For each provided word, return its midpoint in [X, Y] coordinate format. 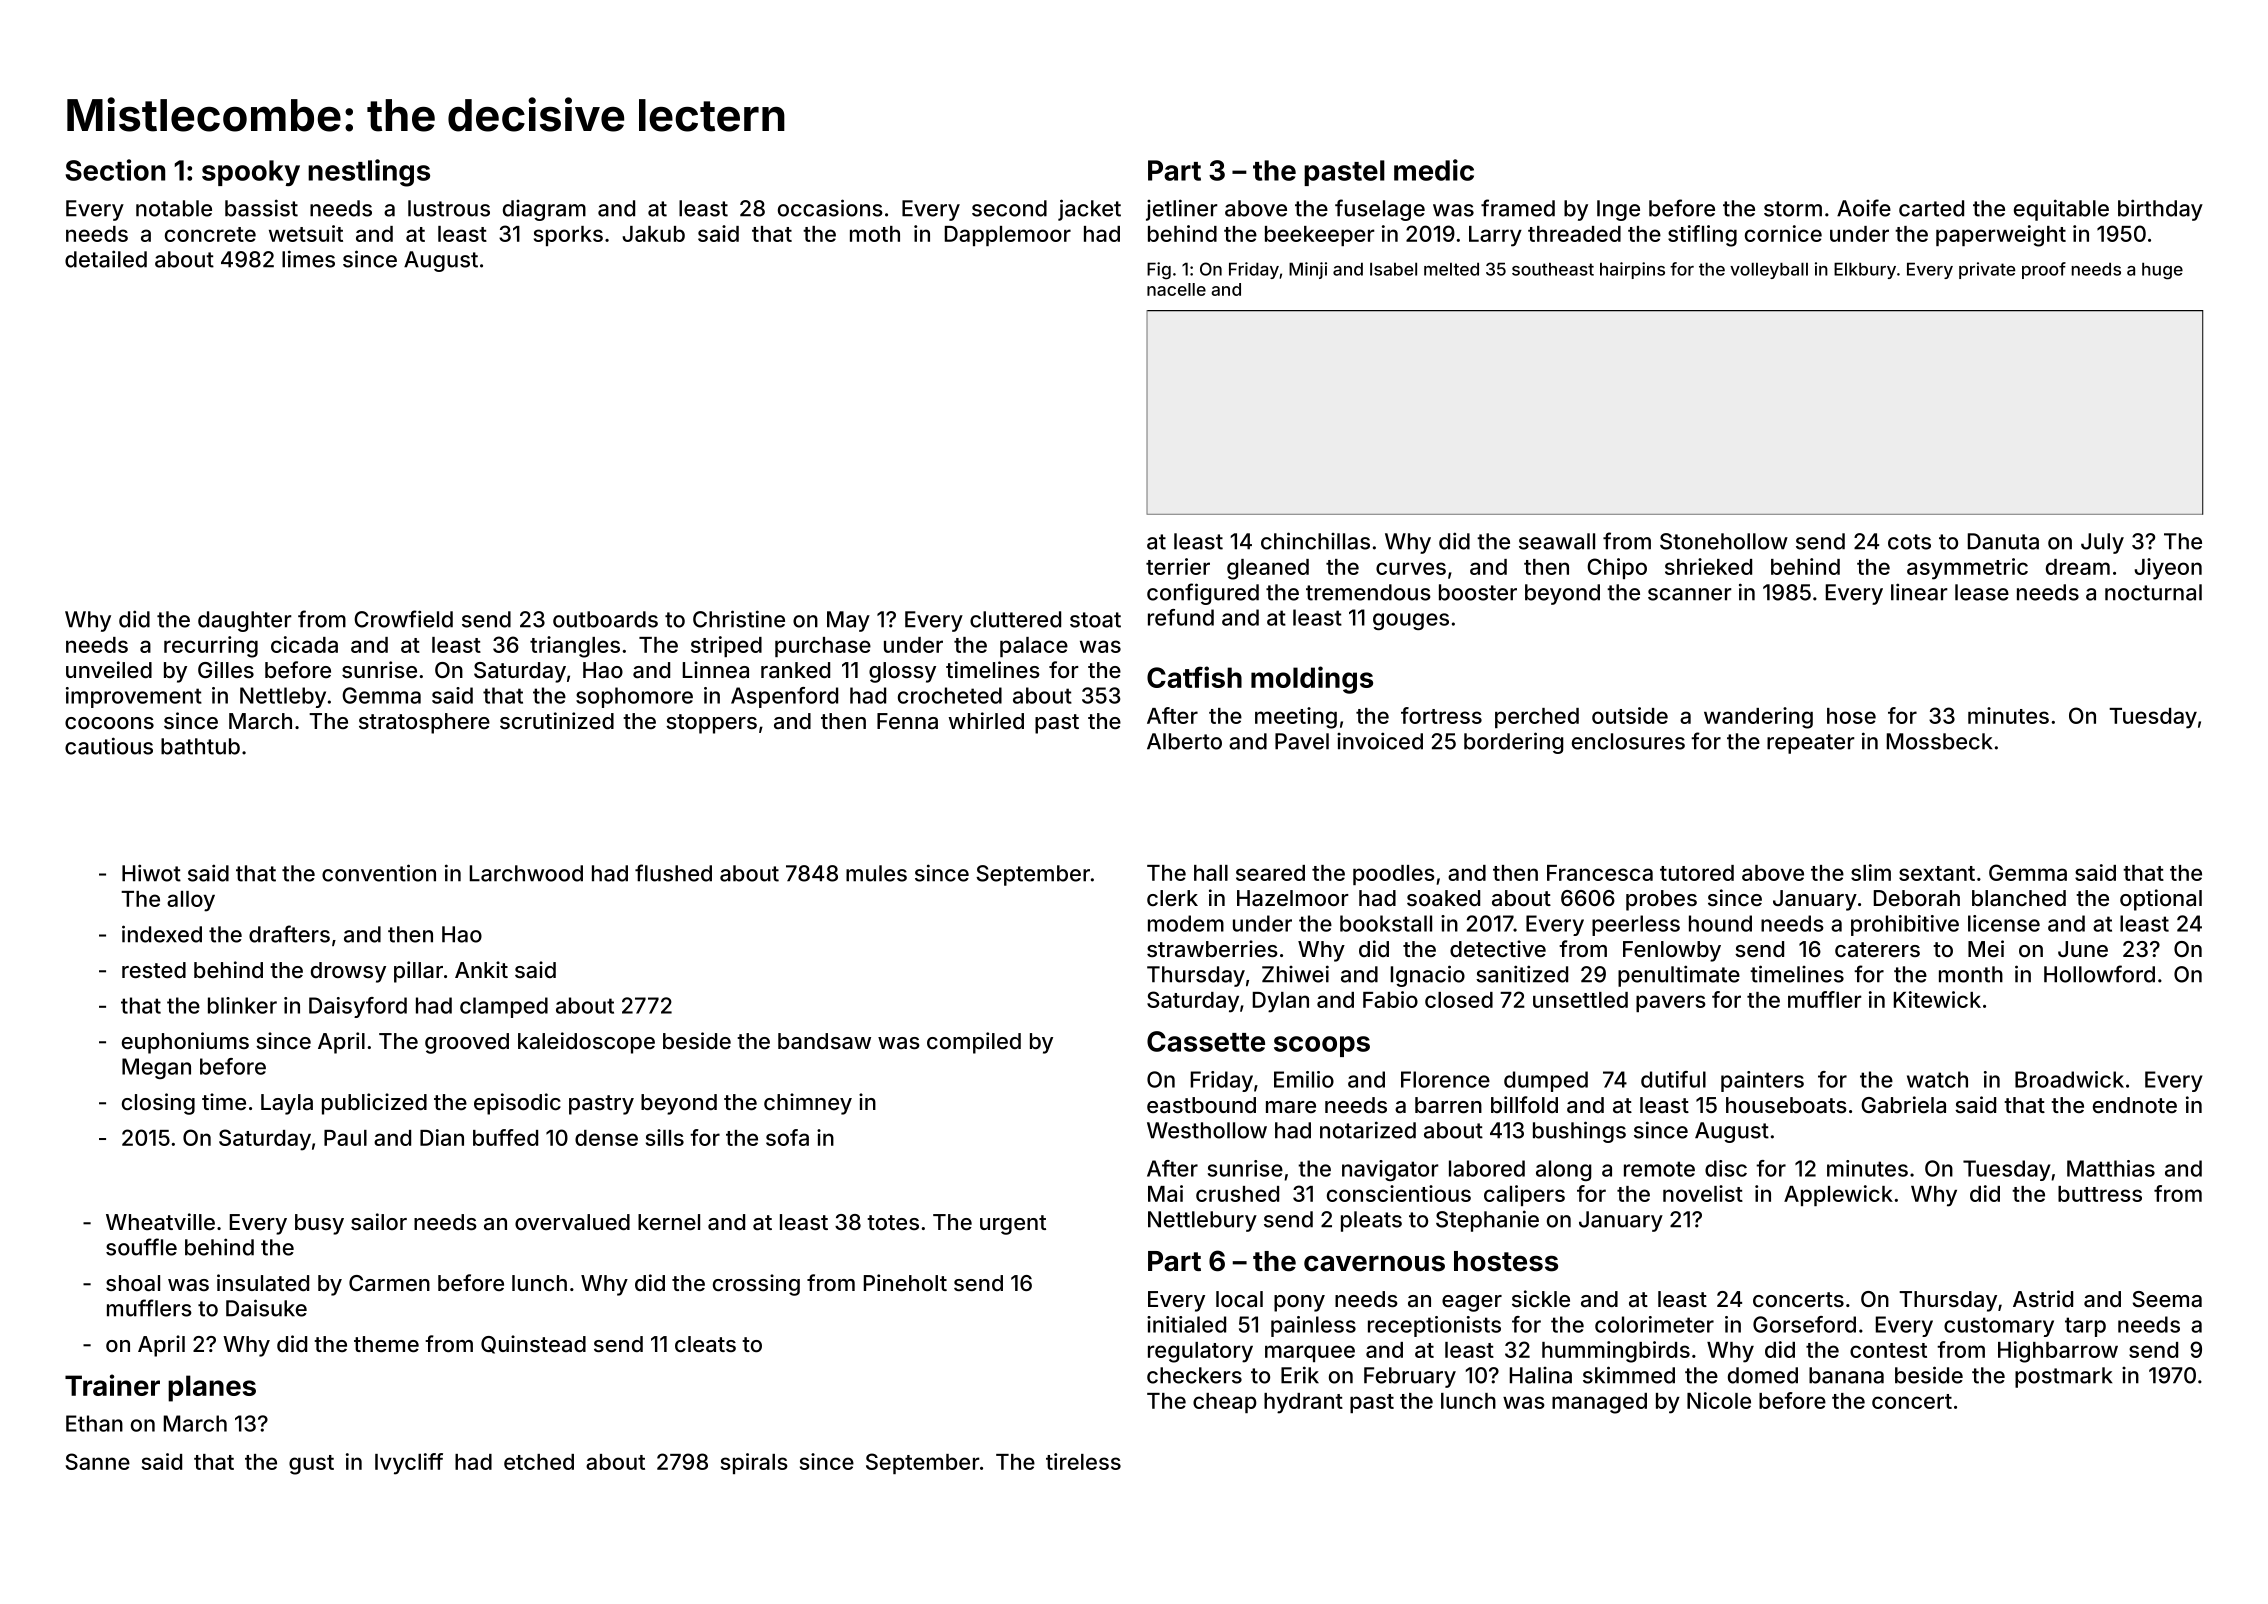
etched [539, 1462]
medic [1434, 170]
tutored [1697, 873]
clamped [504, 1007]
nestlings [369, 173]
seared [1270, 873]
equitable [2061, 210]
